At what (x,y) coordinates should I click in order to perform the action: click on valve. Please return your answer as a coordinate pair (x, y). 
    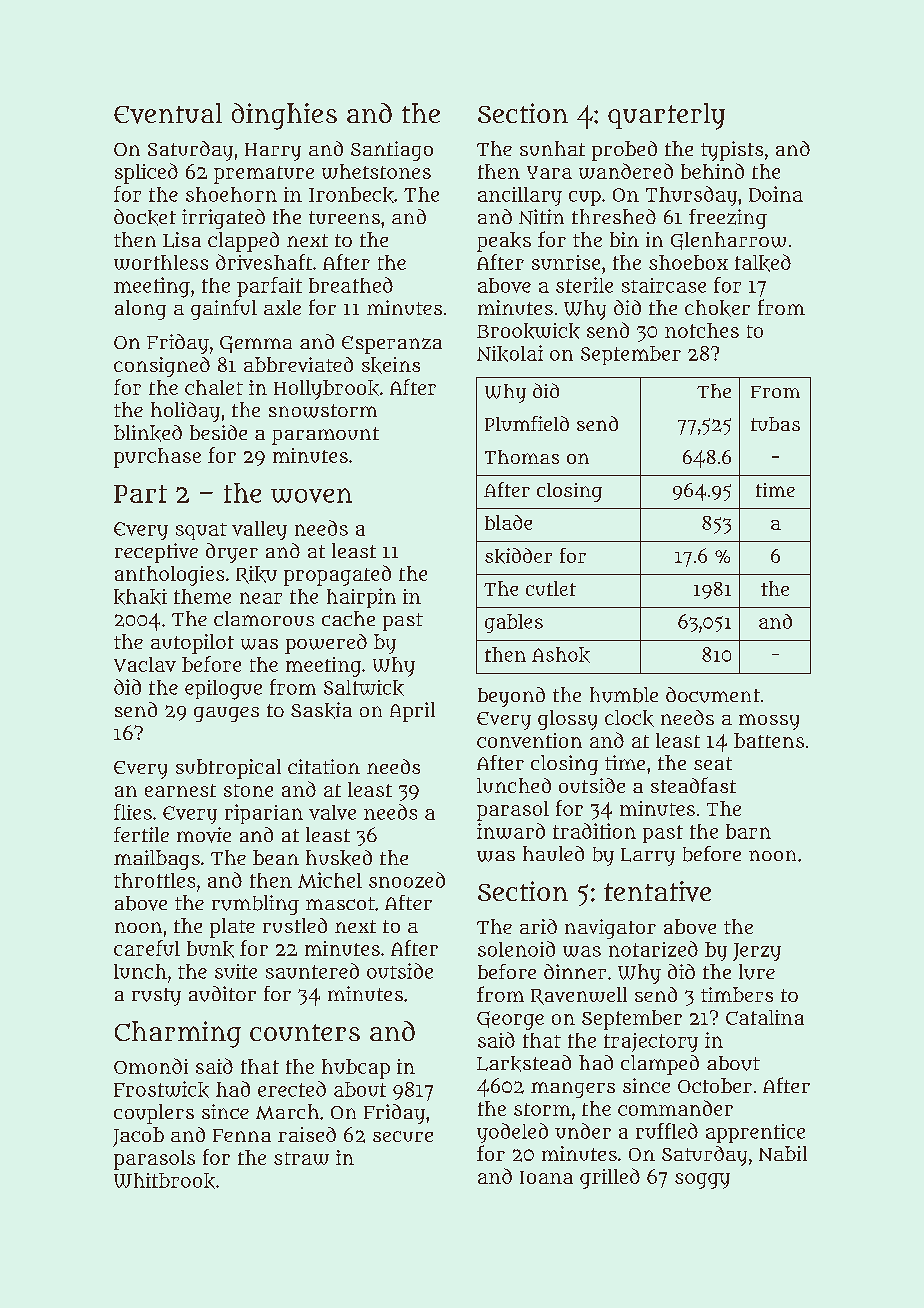
    Looking at the image, I should click on (332, 812).
